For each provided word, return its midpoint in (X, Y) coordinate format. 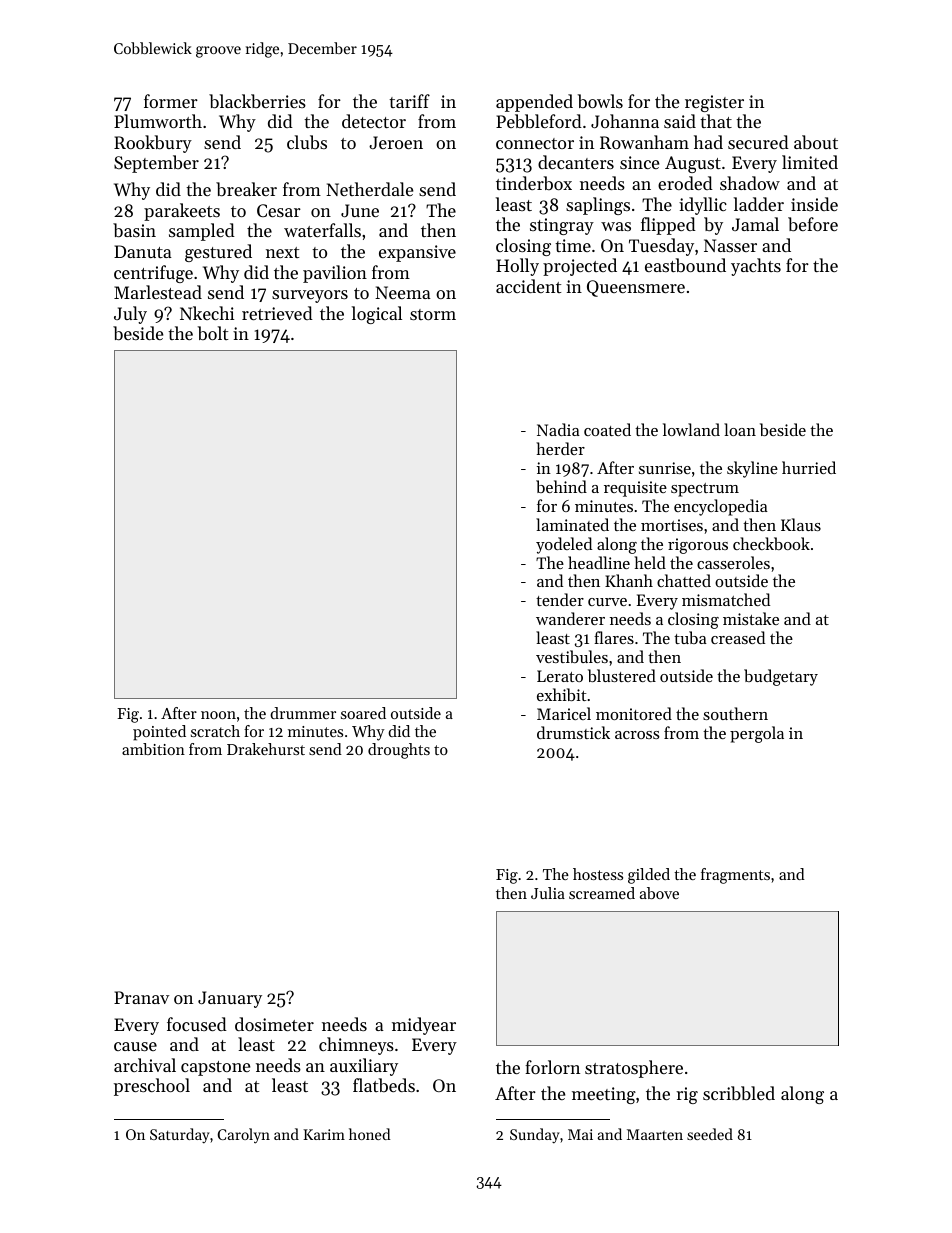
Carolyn (244, 1136)
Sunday (535, 1136)
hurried (809, 467)
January (230, 999)
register (714, 103)
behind (561, 486)
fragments (735, 876)
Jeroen (396, 142)
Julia (548, 893)
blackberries (257, 101)
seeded (710, 1134)
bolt (213, 333)
